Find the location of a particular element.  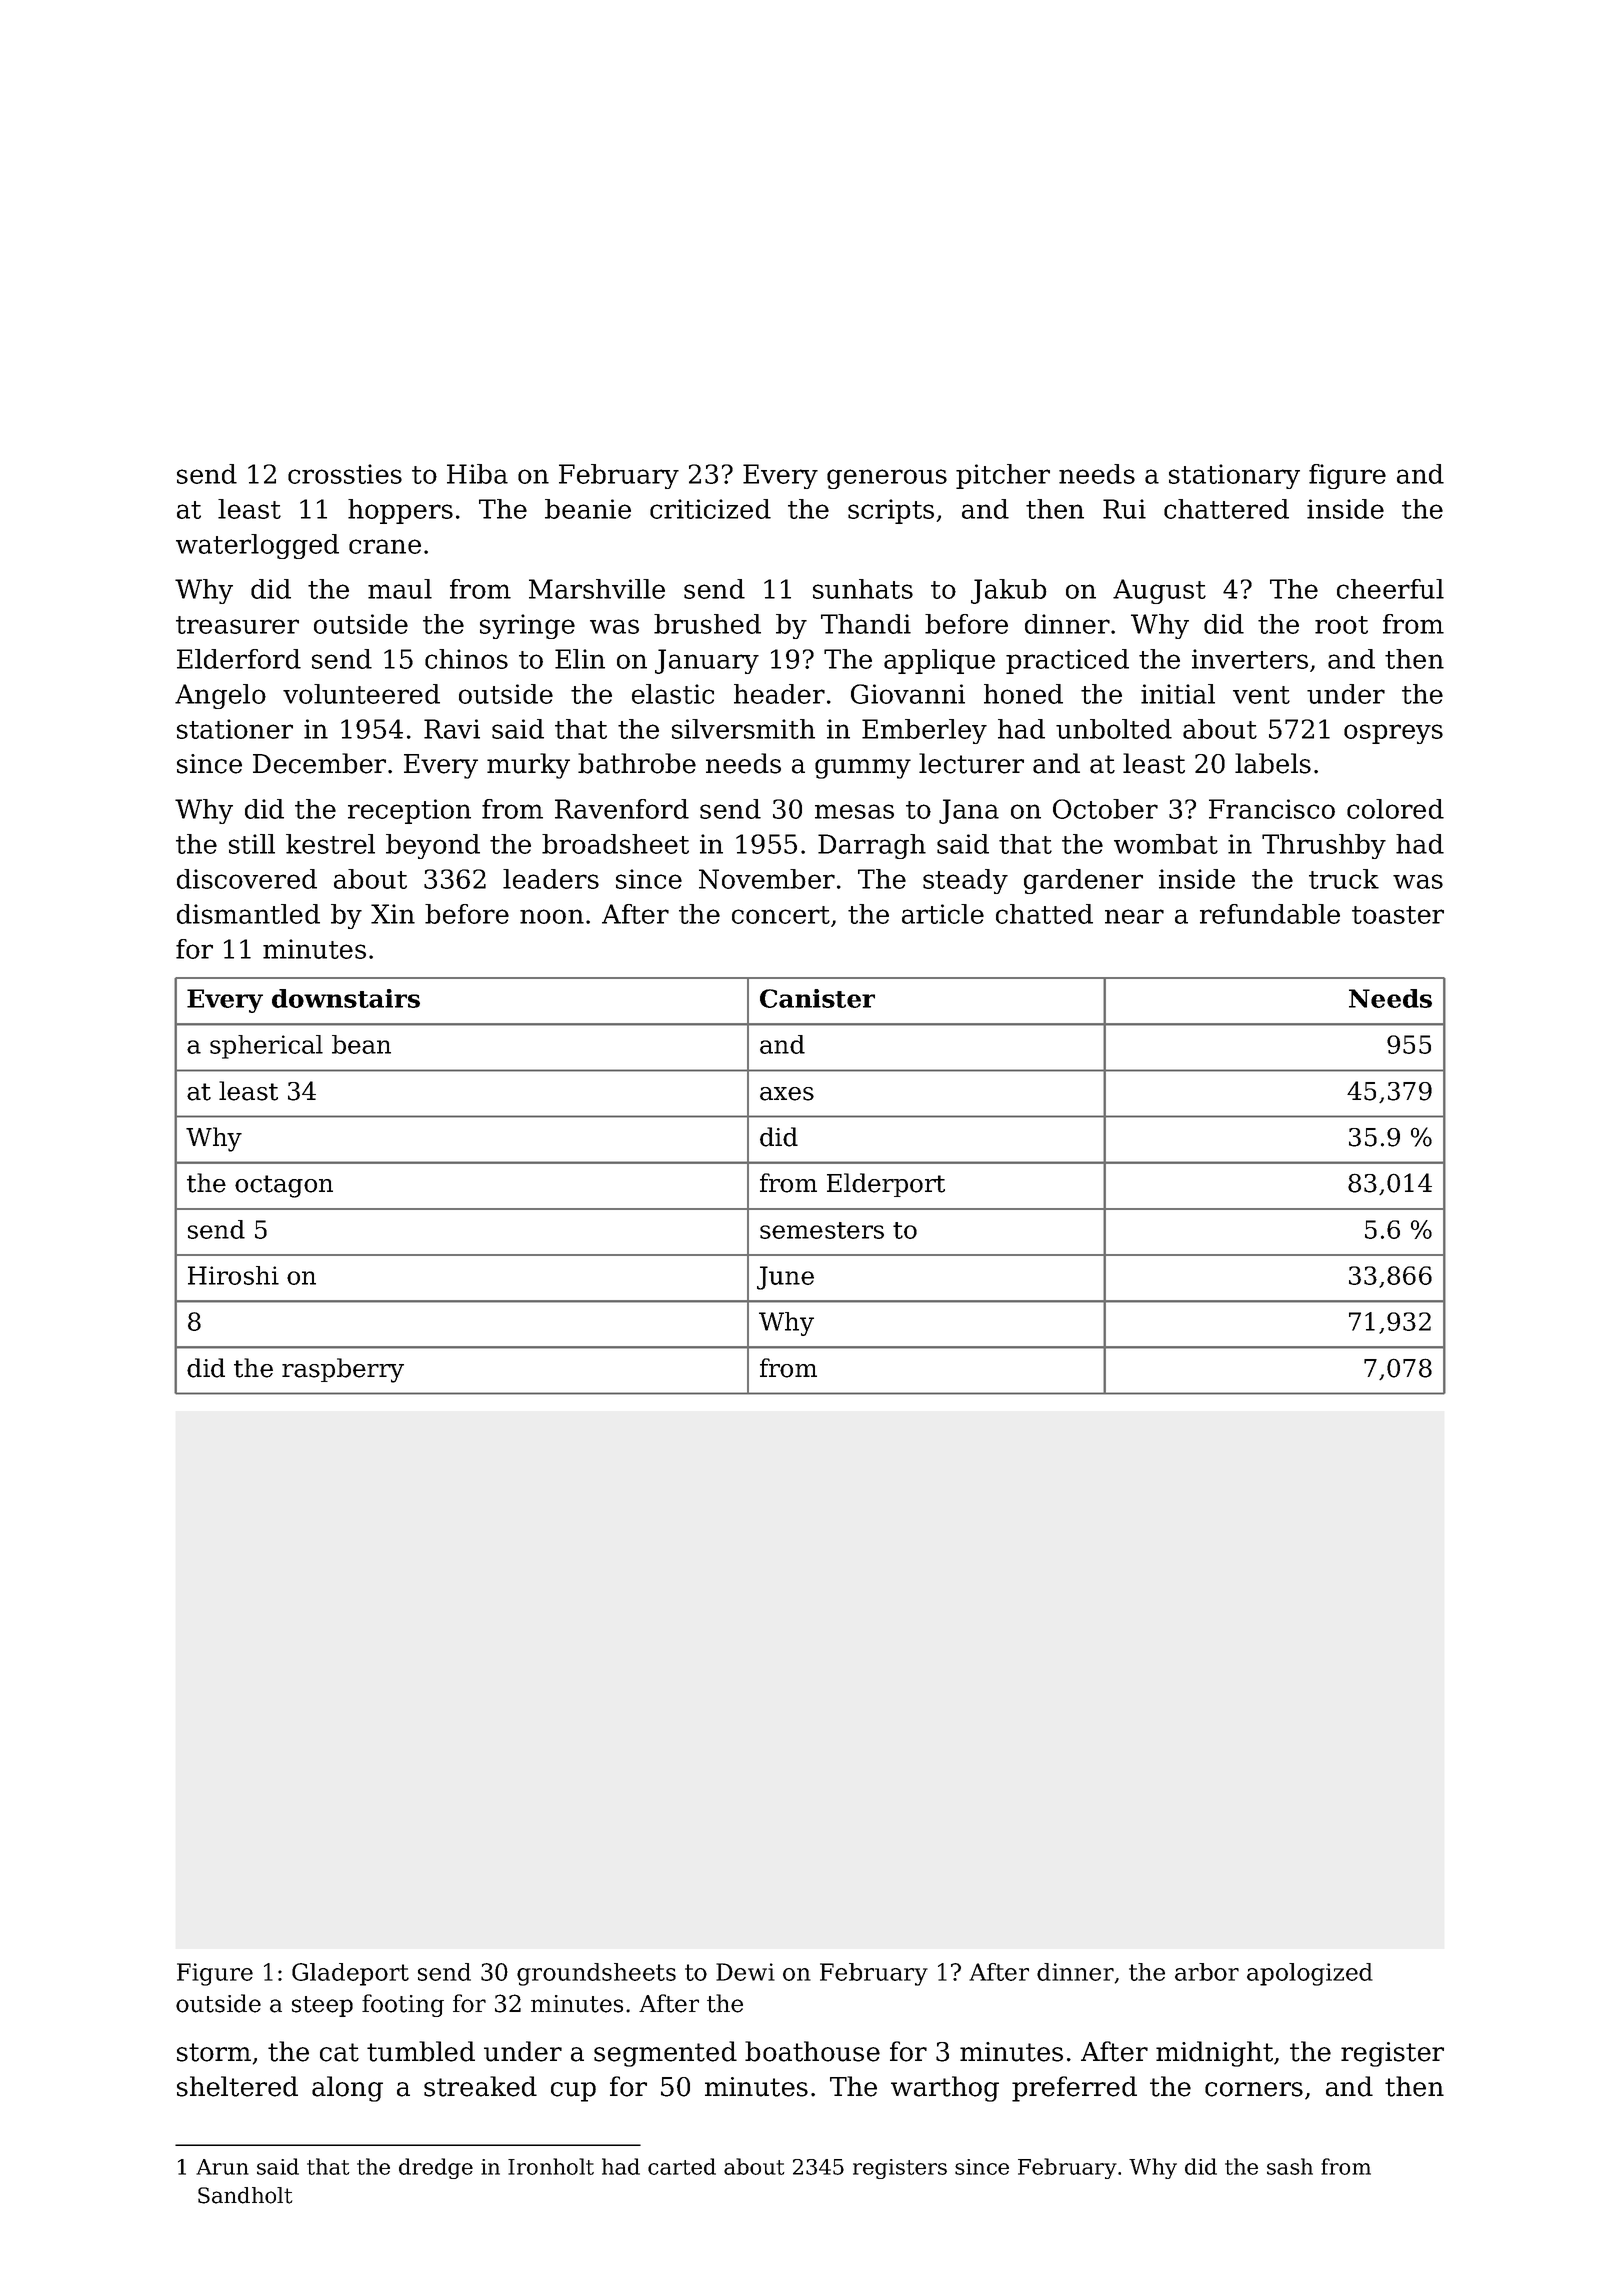

raspberry is located at coordinates (343, 1370).
